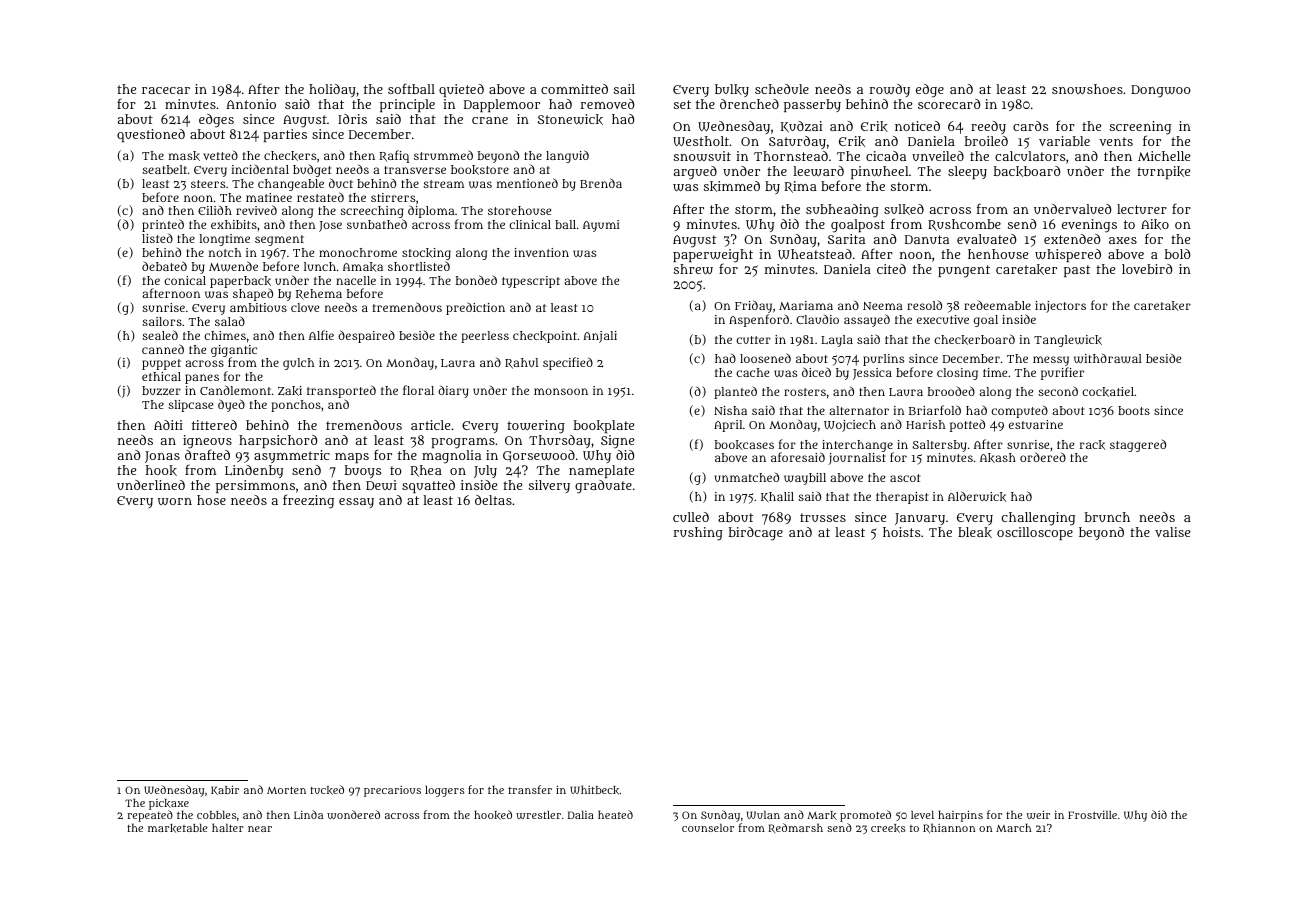 This document has width=1308, height=924. I want to click on hose, so click(211, 500).
